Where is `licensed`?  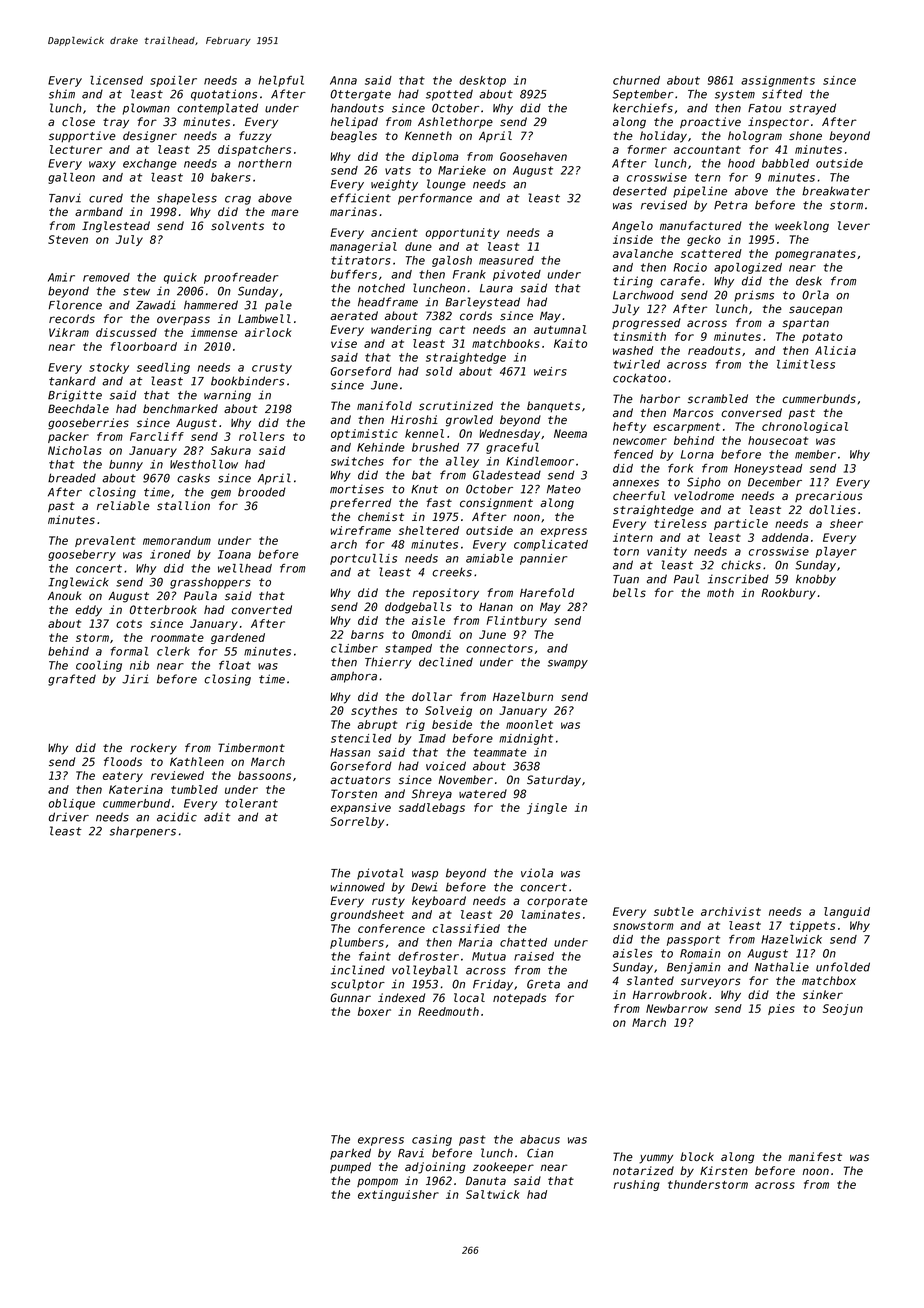
licensed is located at coordinates (116, 80).
